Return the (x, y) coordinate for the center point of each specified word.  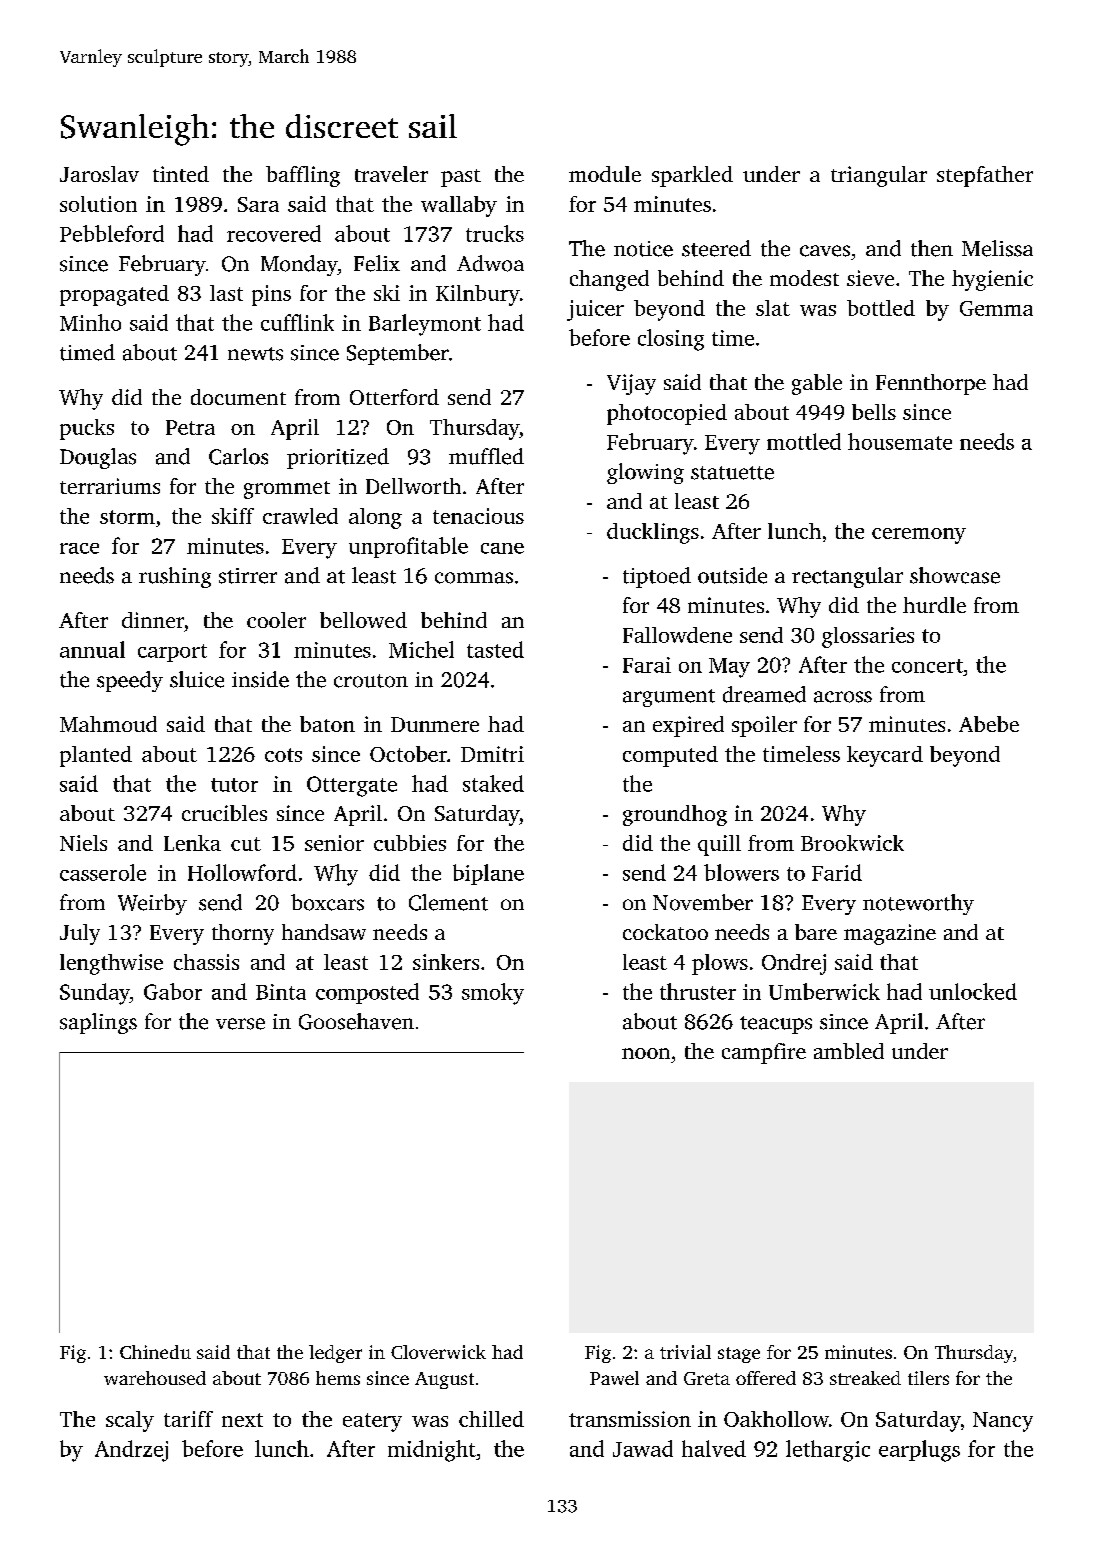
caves (825, 251)
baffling (303, 176)
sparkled (692, 176)
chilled (491, 1419)
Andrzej (131, 1451)
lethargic (828, 1451)
